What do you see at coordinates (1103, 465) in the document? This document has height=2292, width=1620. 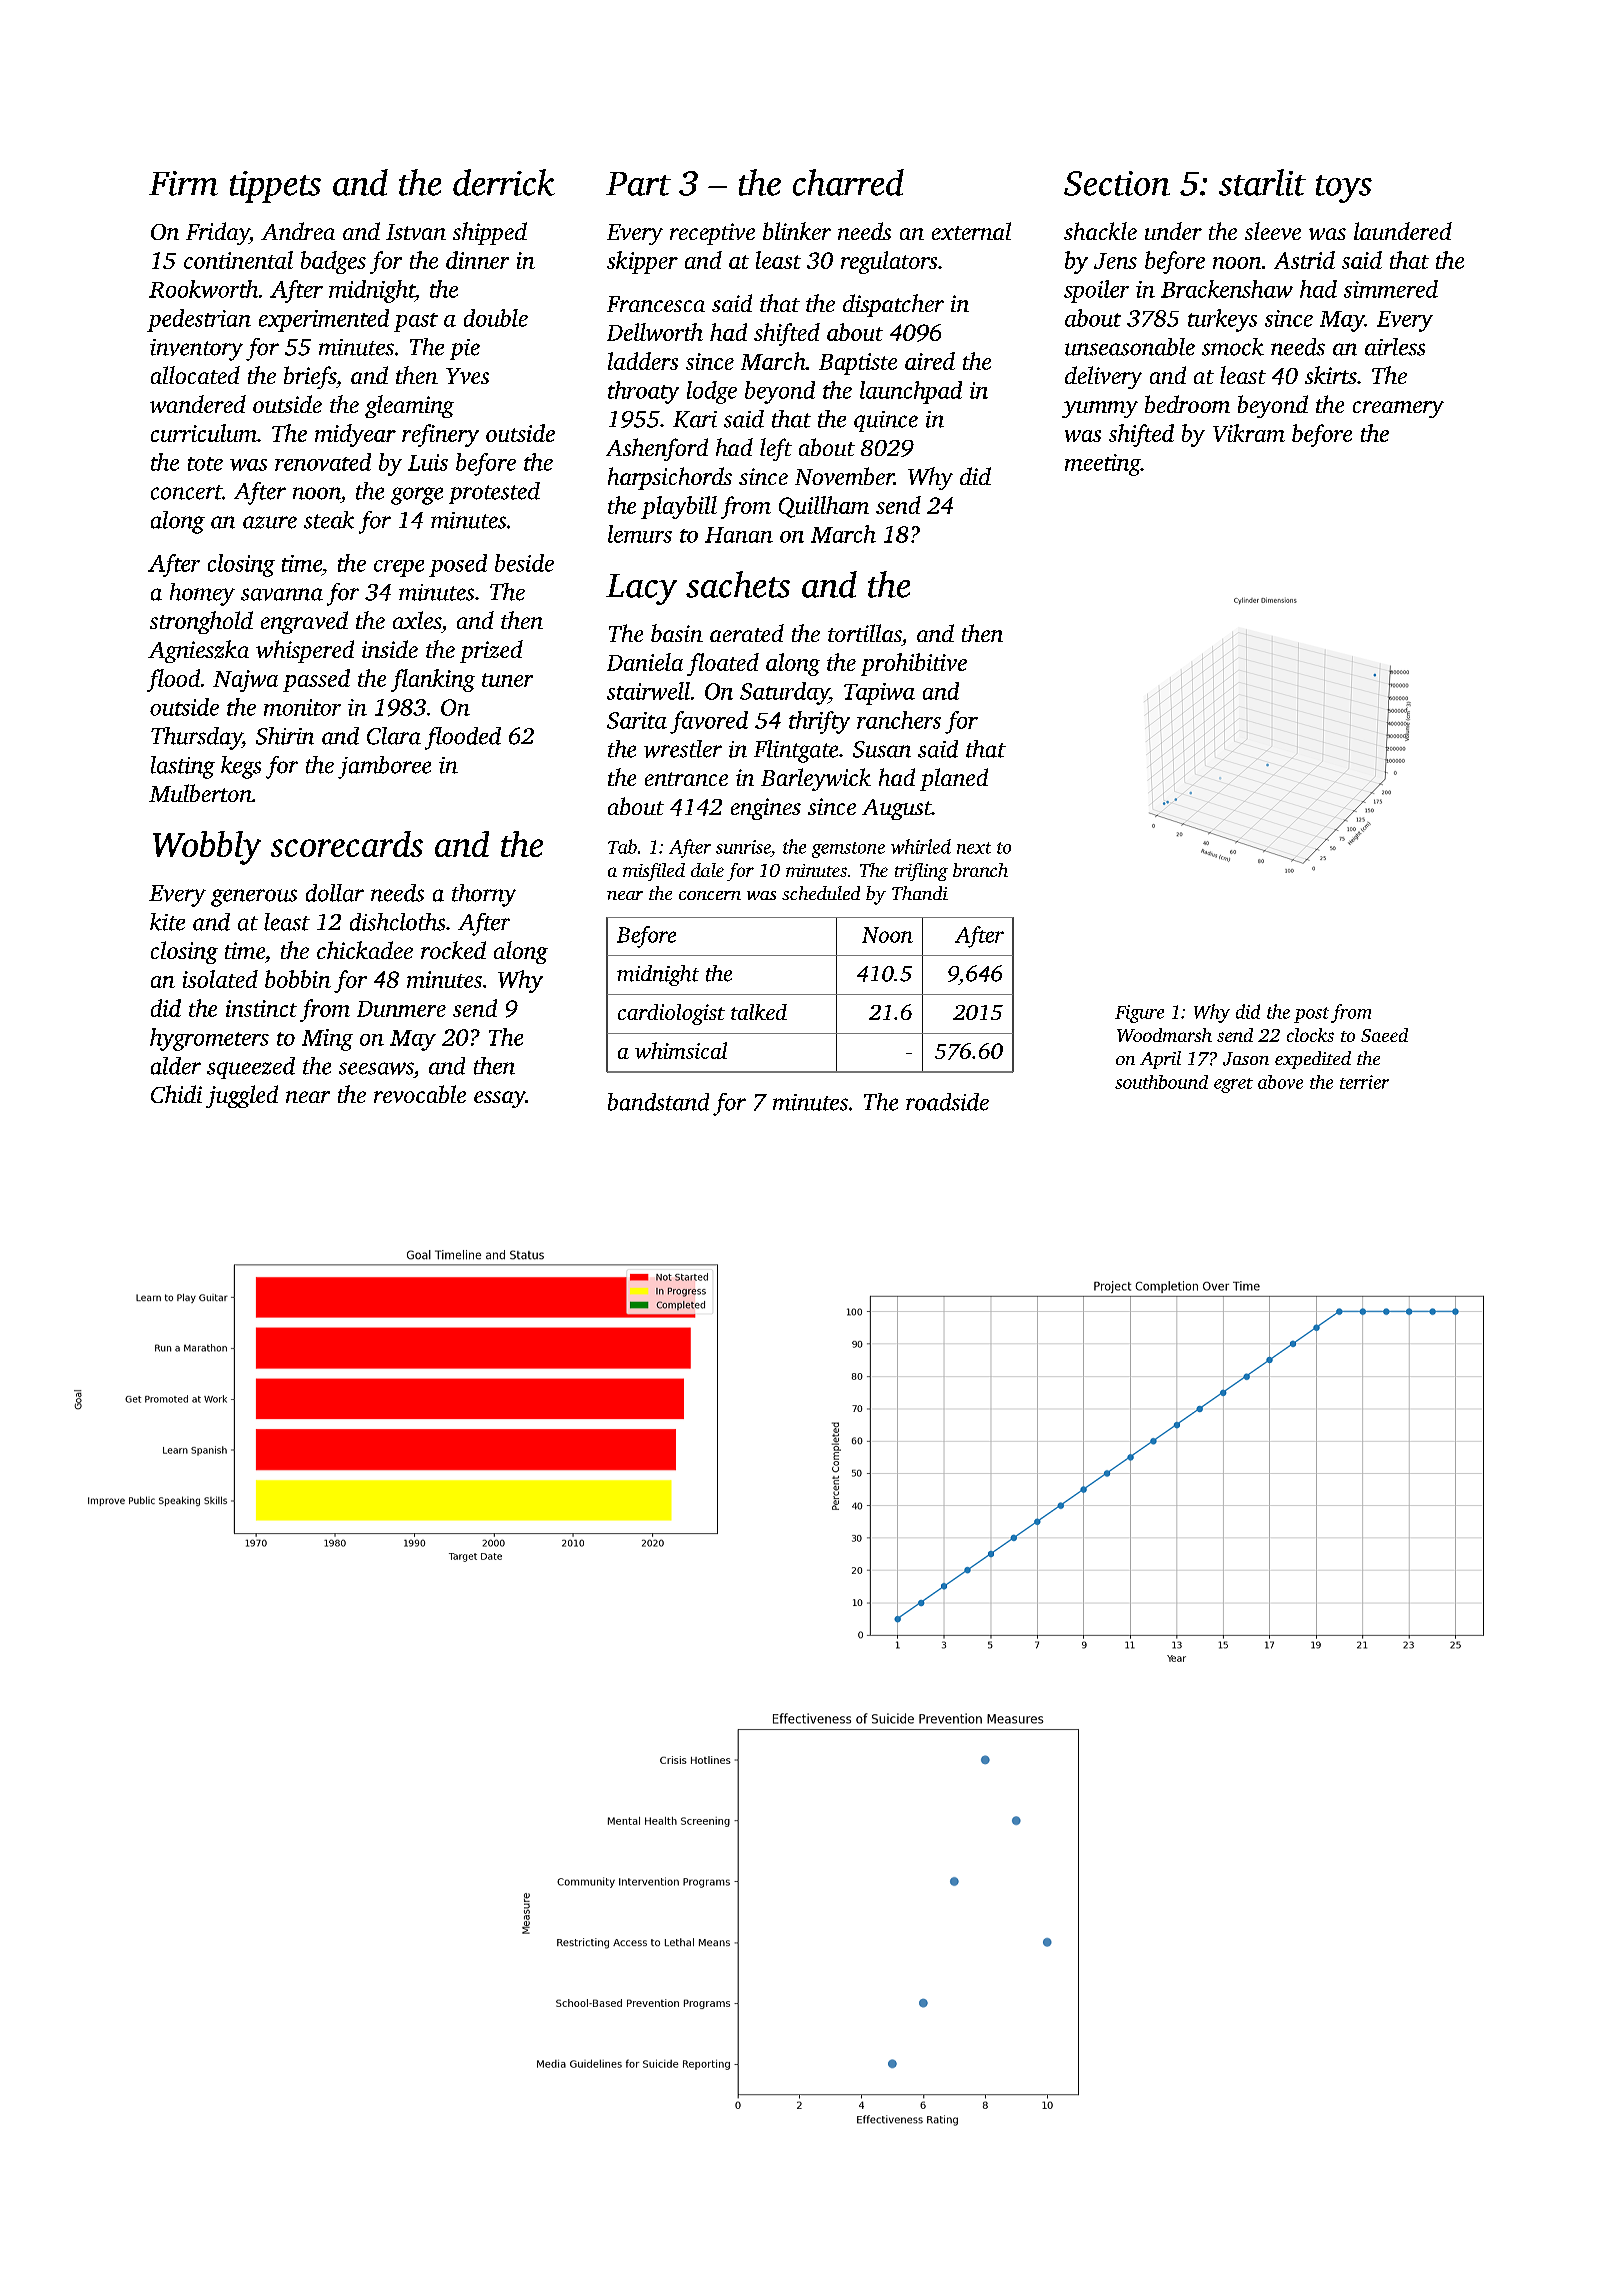 I see `meeting` at bounding box center [1103, 465].
